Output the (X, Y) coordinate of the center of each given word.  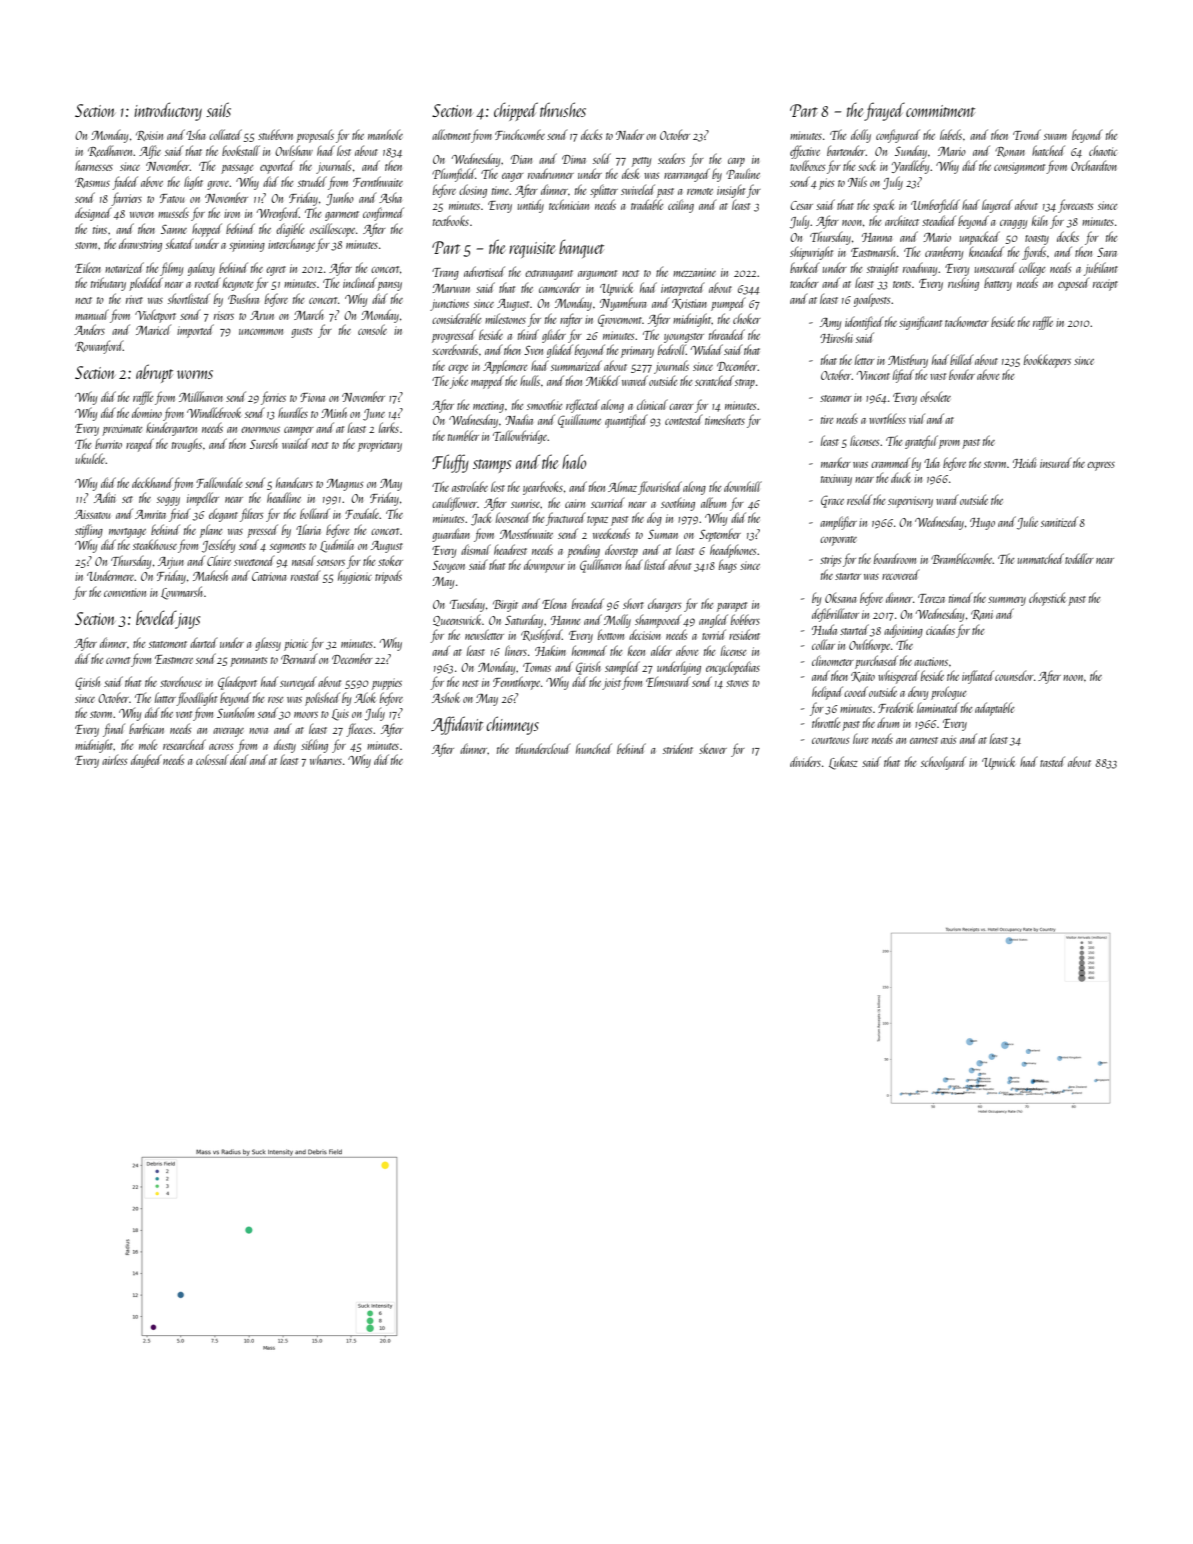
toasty (1037, 240)
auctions (931, 661)
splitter (604, 191)
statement (168, 644)
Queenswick (457, 620)
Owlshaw (294, 150)
